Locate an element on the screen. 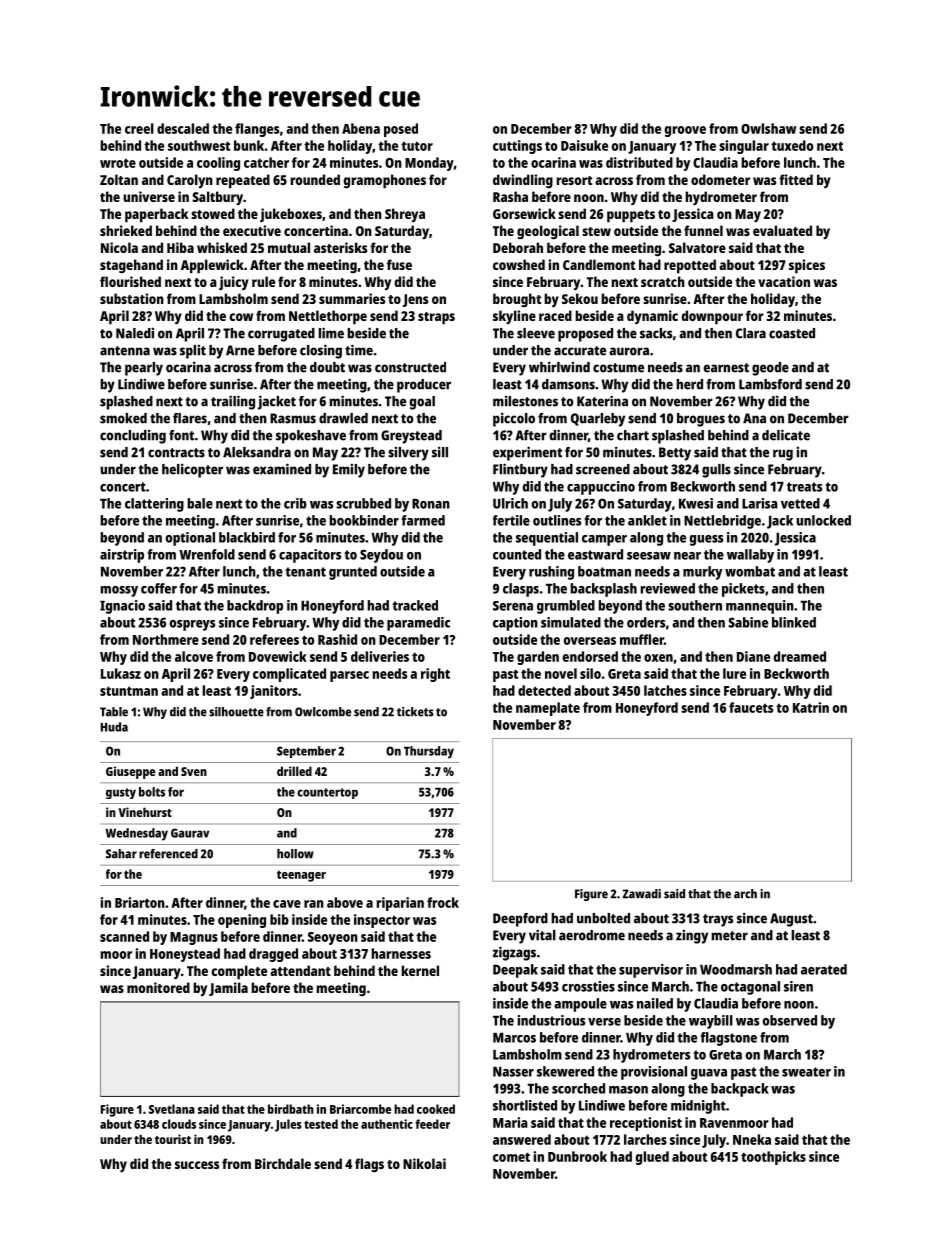 This screenshot has width=952, height=1233. herd is located at coordinates (689, 384).
